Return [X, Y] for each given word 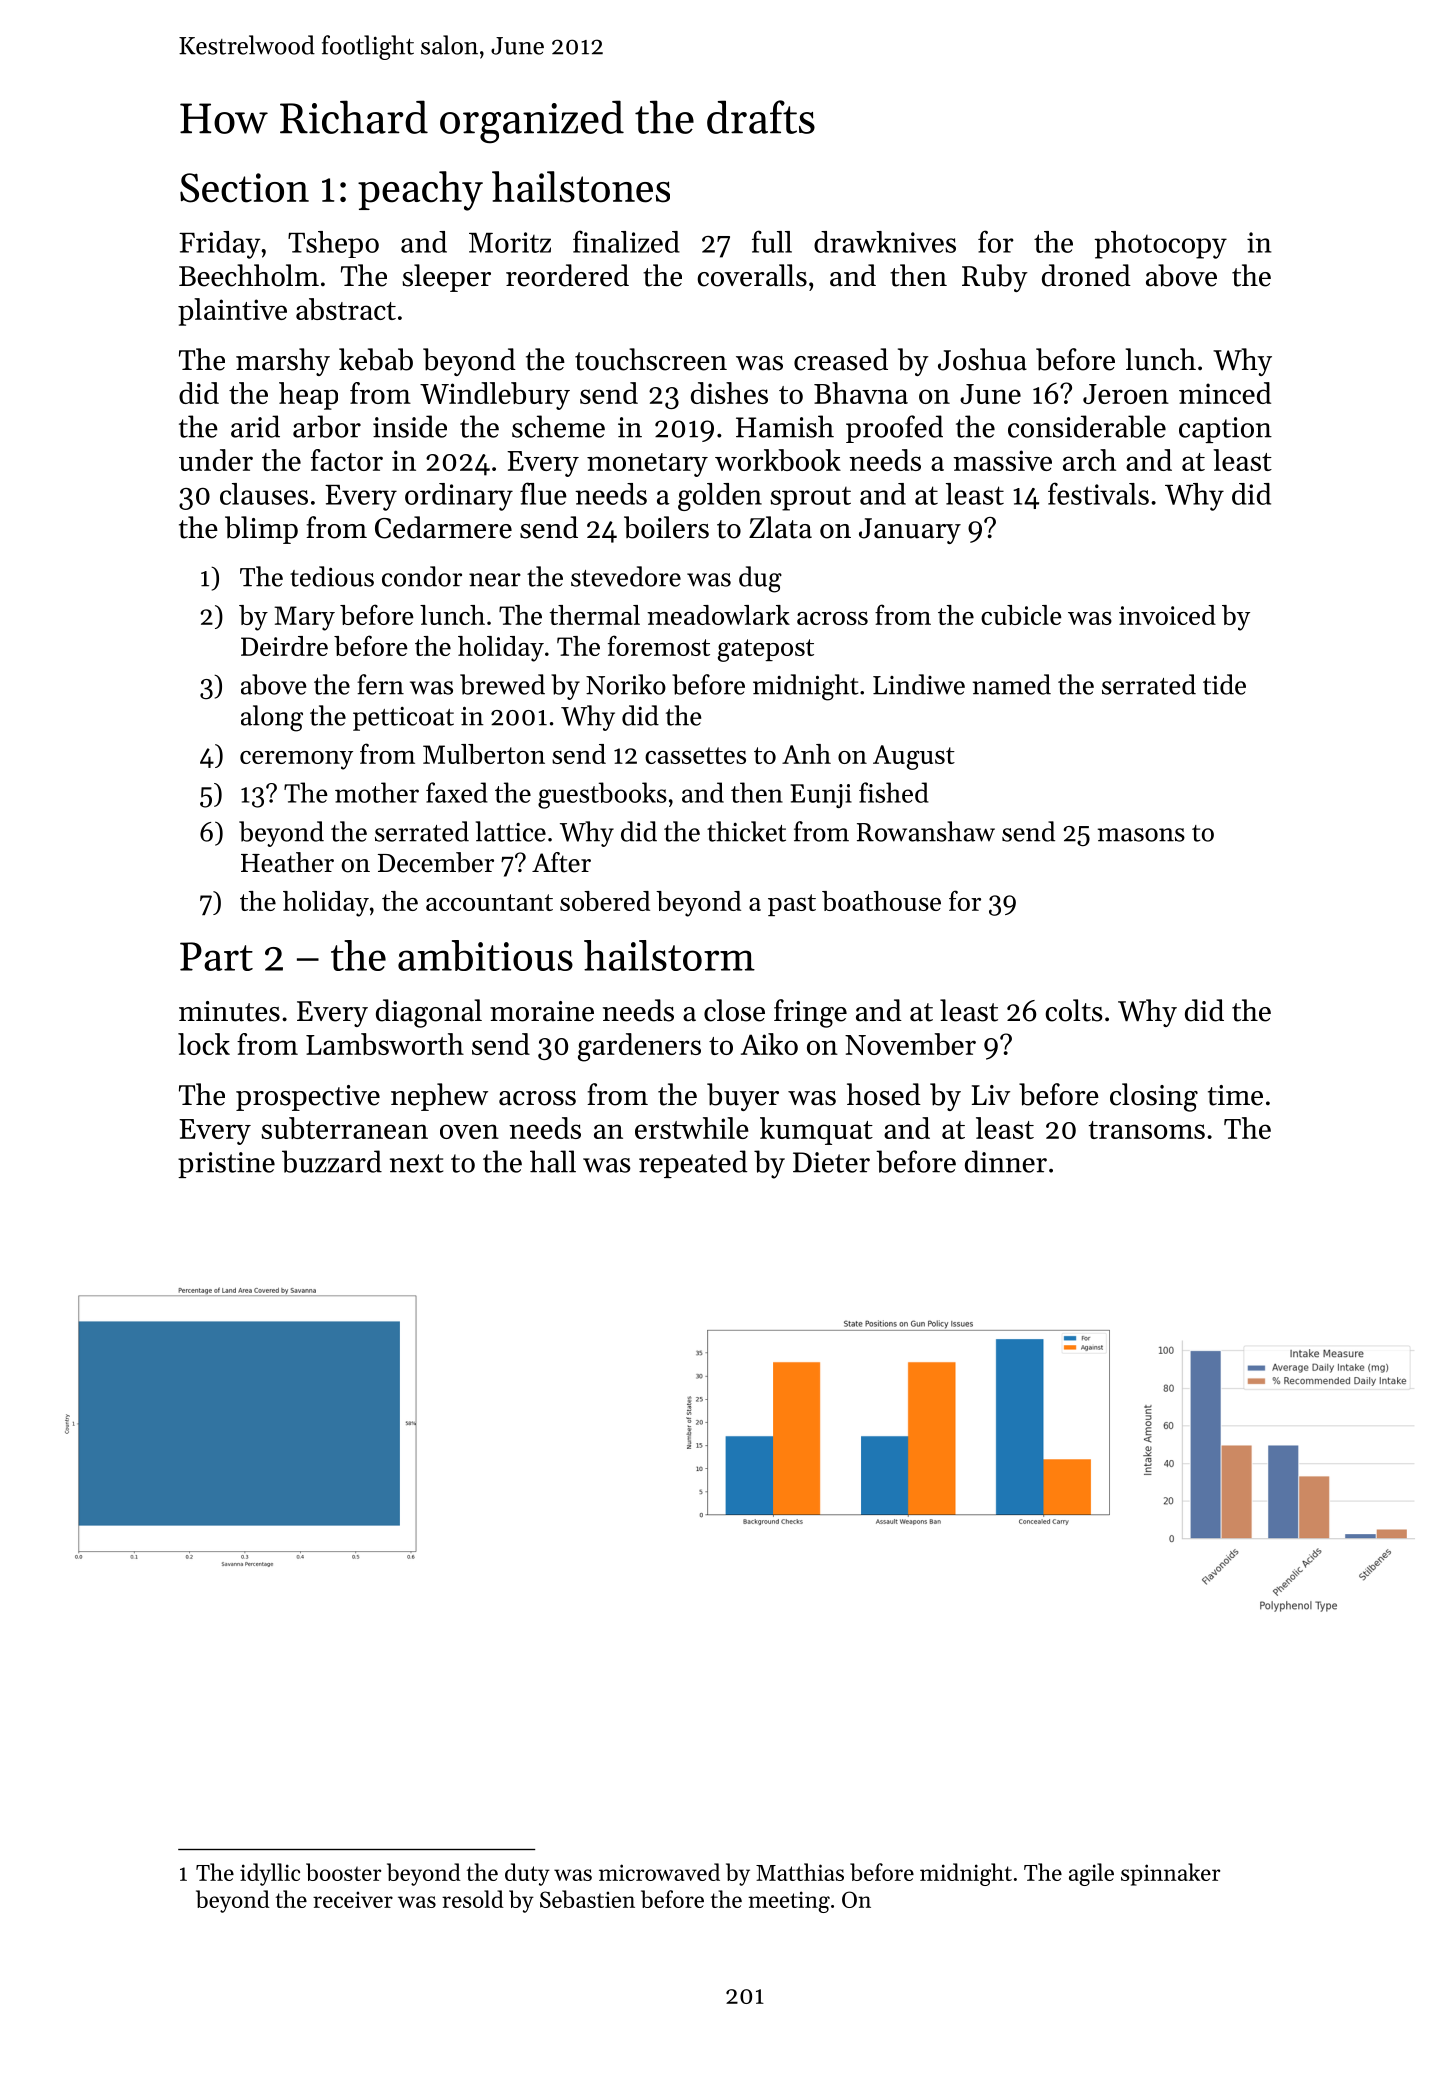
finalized [626, 241]
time [1235, 1095]
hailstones [581, 187]
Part [216, 956]
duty [527, 1874]
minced [1225, 393]
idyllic [270, 1874]
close [734, 1010]
